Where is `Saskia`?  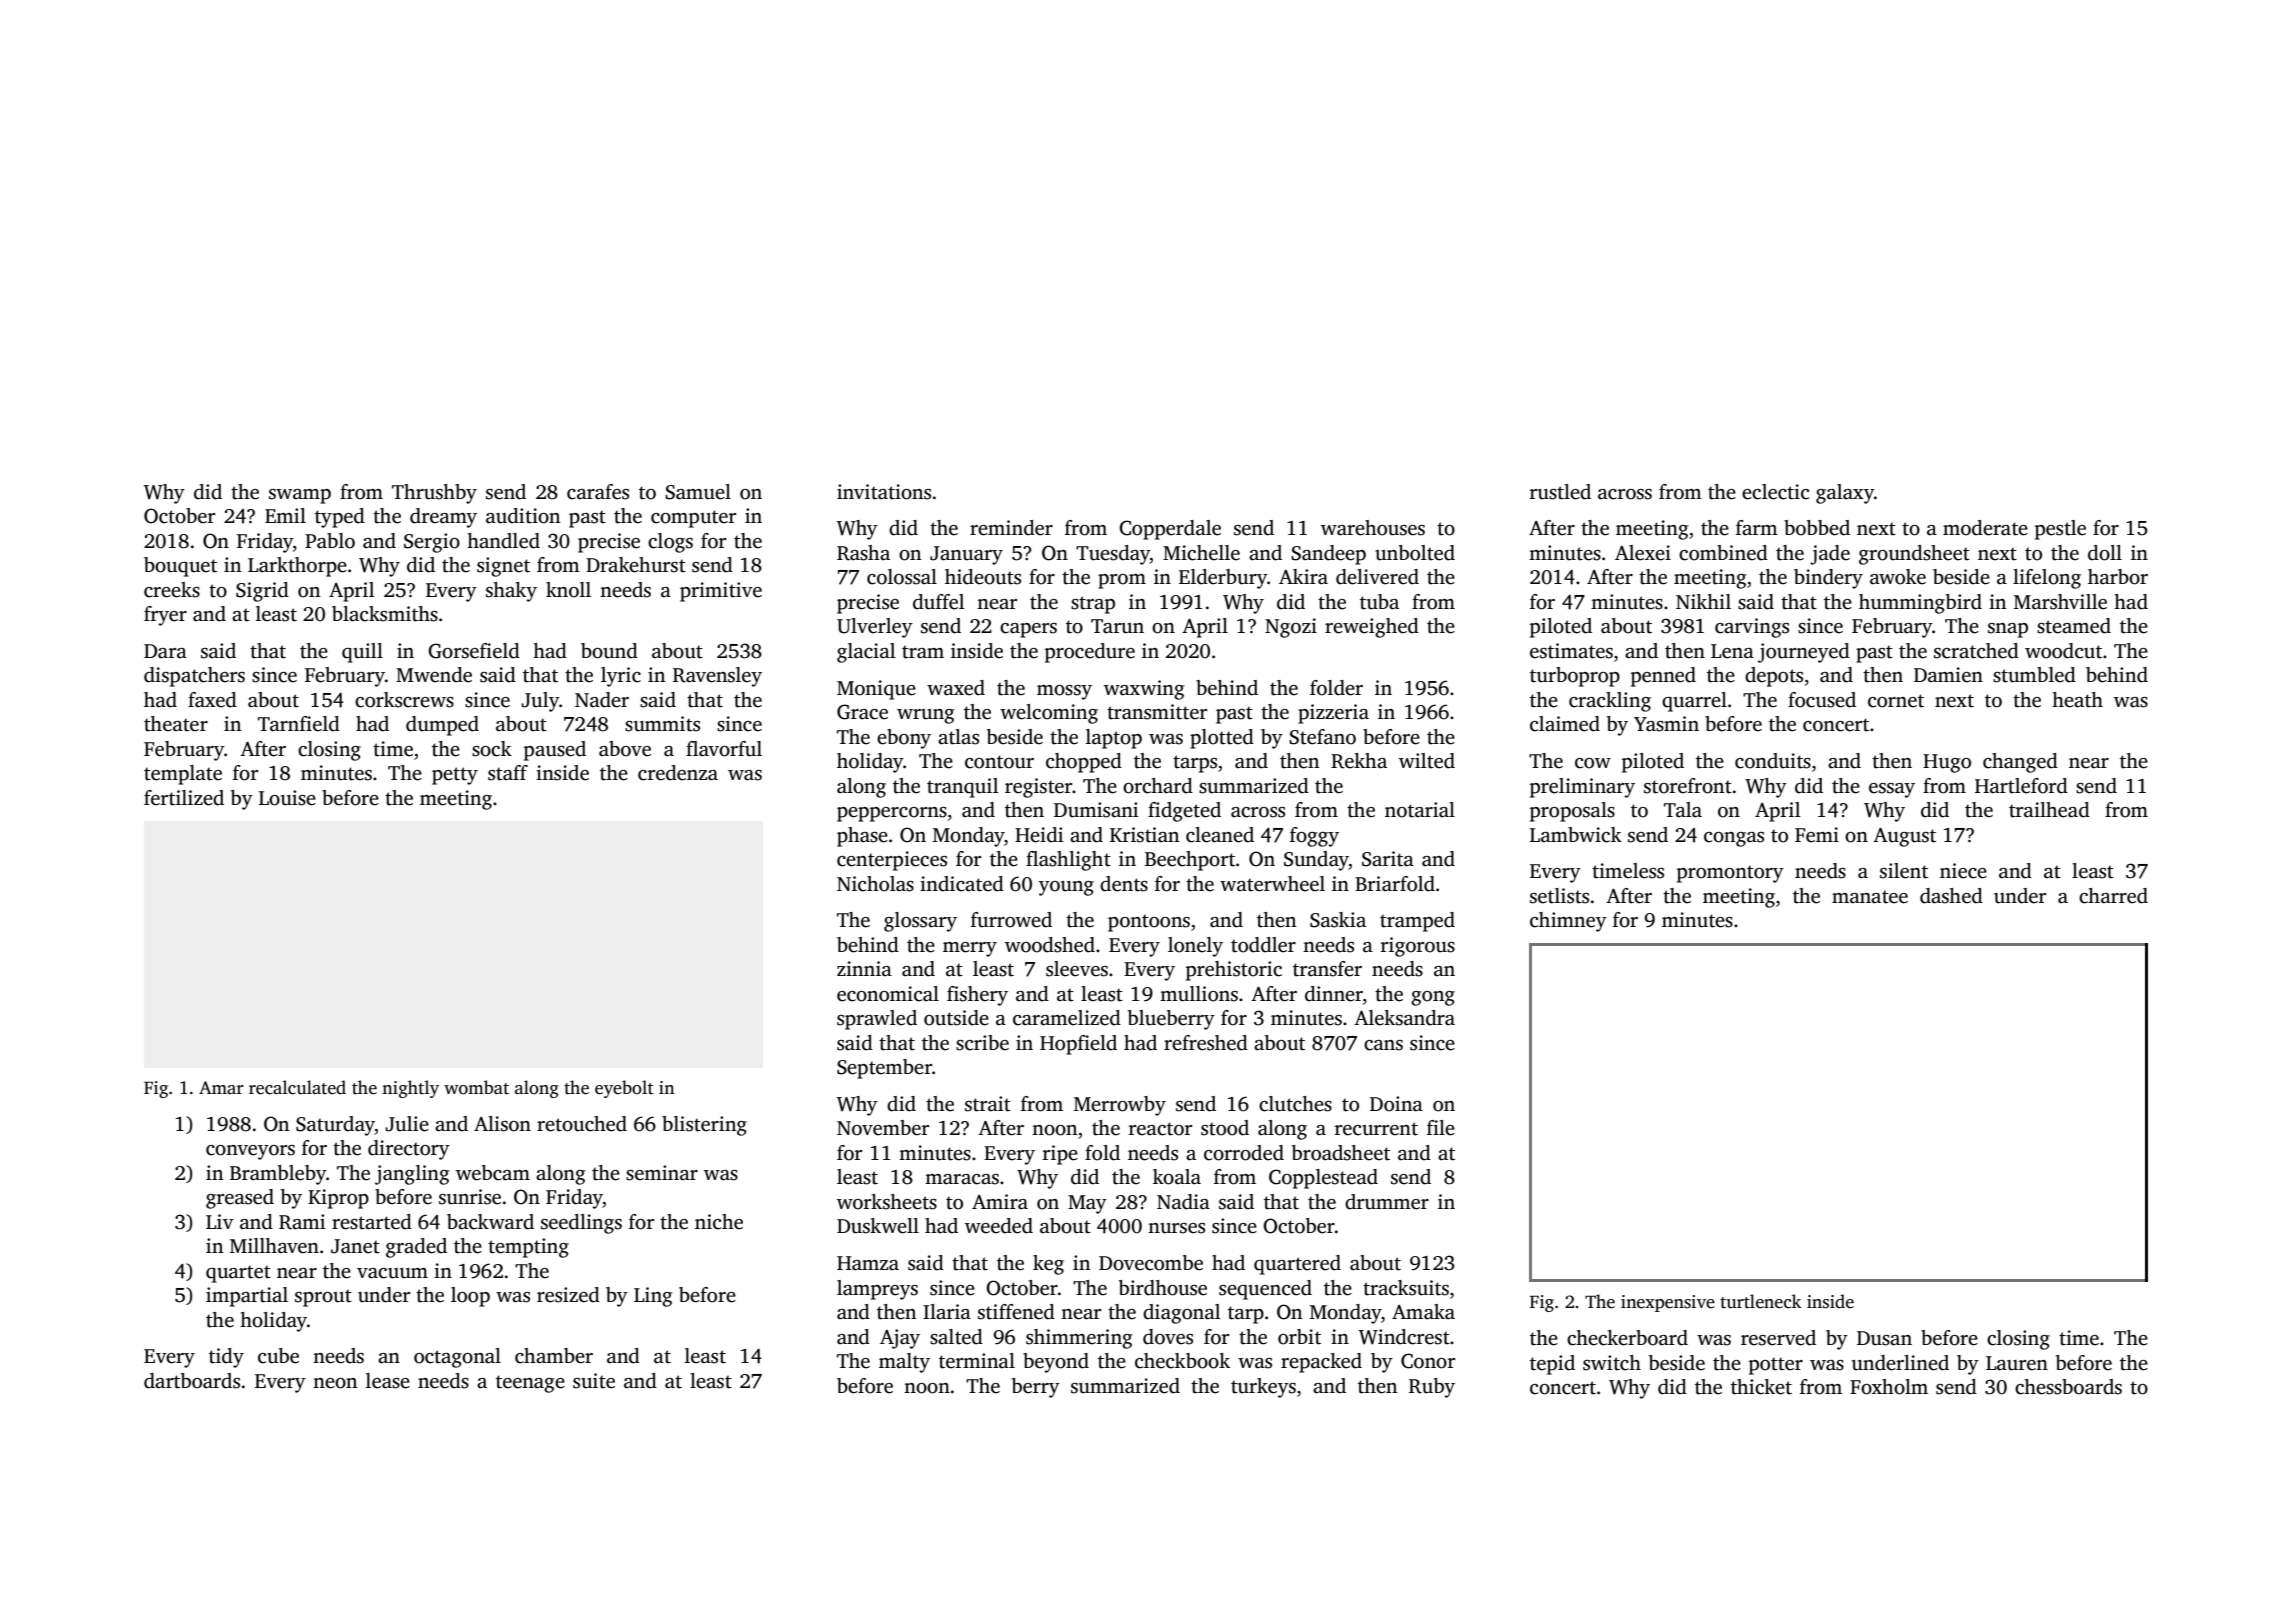 Saskia is located at coordinates (1338, 920).
